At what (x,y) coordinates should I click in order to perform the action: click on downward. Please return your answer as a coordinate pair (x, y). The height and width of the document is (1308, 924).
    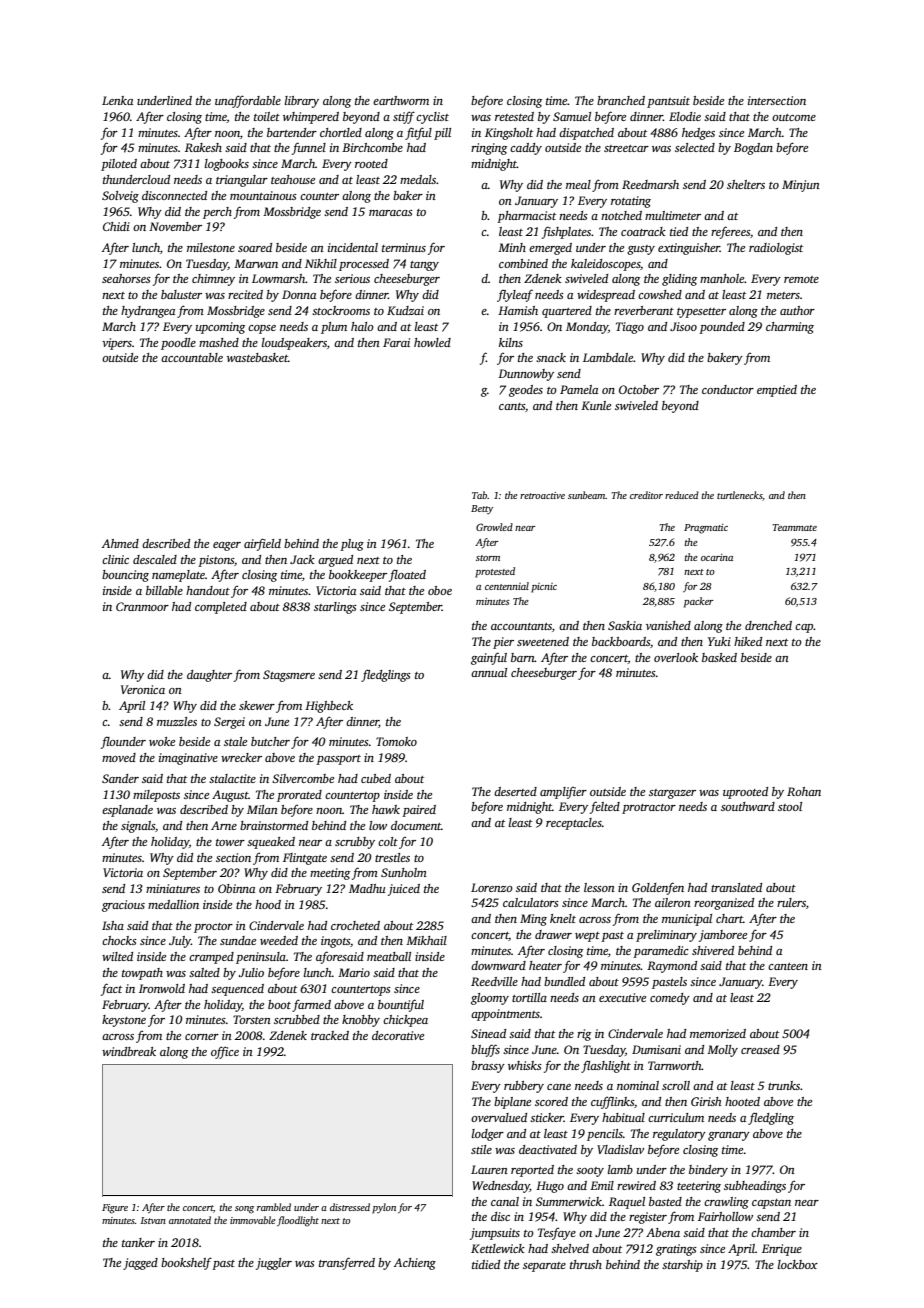
    Looking at the image, I should click on (498, 965).
